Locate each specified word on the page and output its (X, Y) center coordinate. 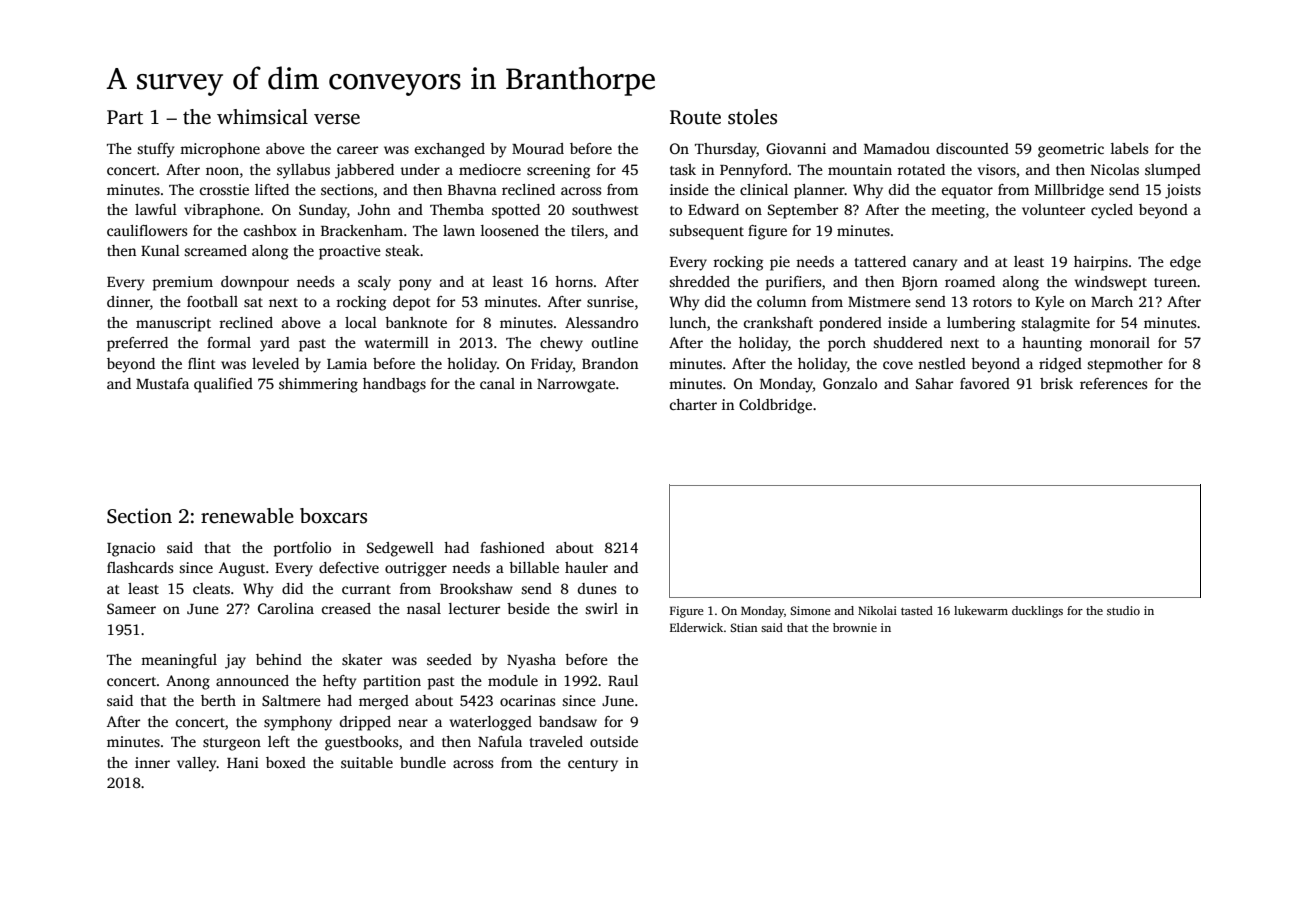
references (1113, 383)
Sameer (131, 608)
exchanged (450, 150)
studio (1123, 610)
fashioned (512, 547)
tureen (1175, 282)
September (803, 211)
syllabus (303, 171)
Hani (243, 762)
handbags (394, 385)
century (593, 765)
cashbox (270, 230)
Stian (744, 627)
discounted (972, 148)
